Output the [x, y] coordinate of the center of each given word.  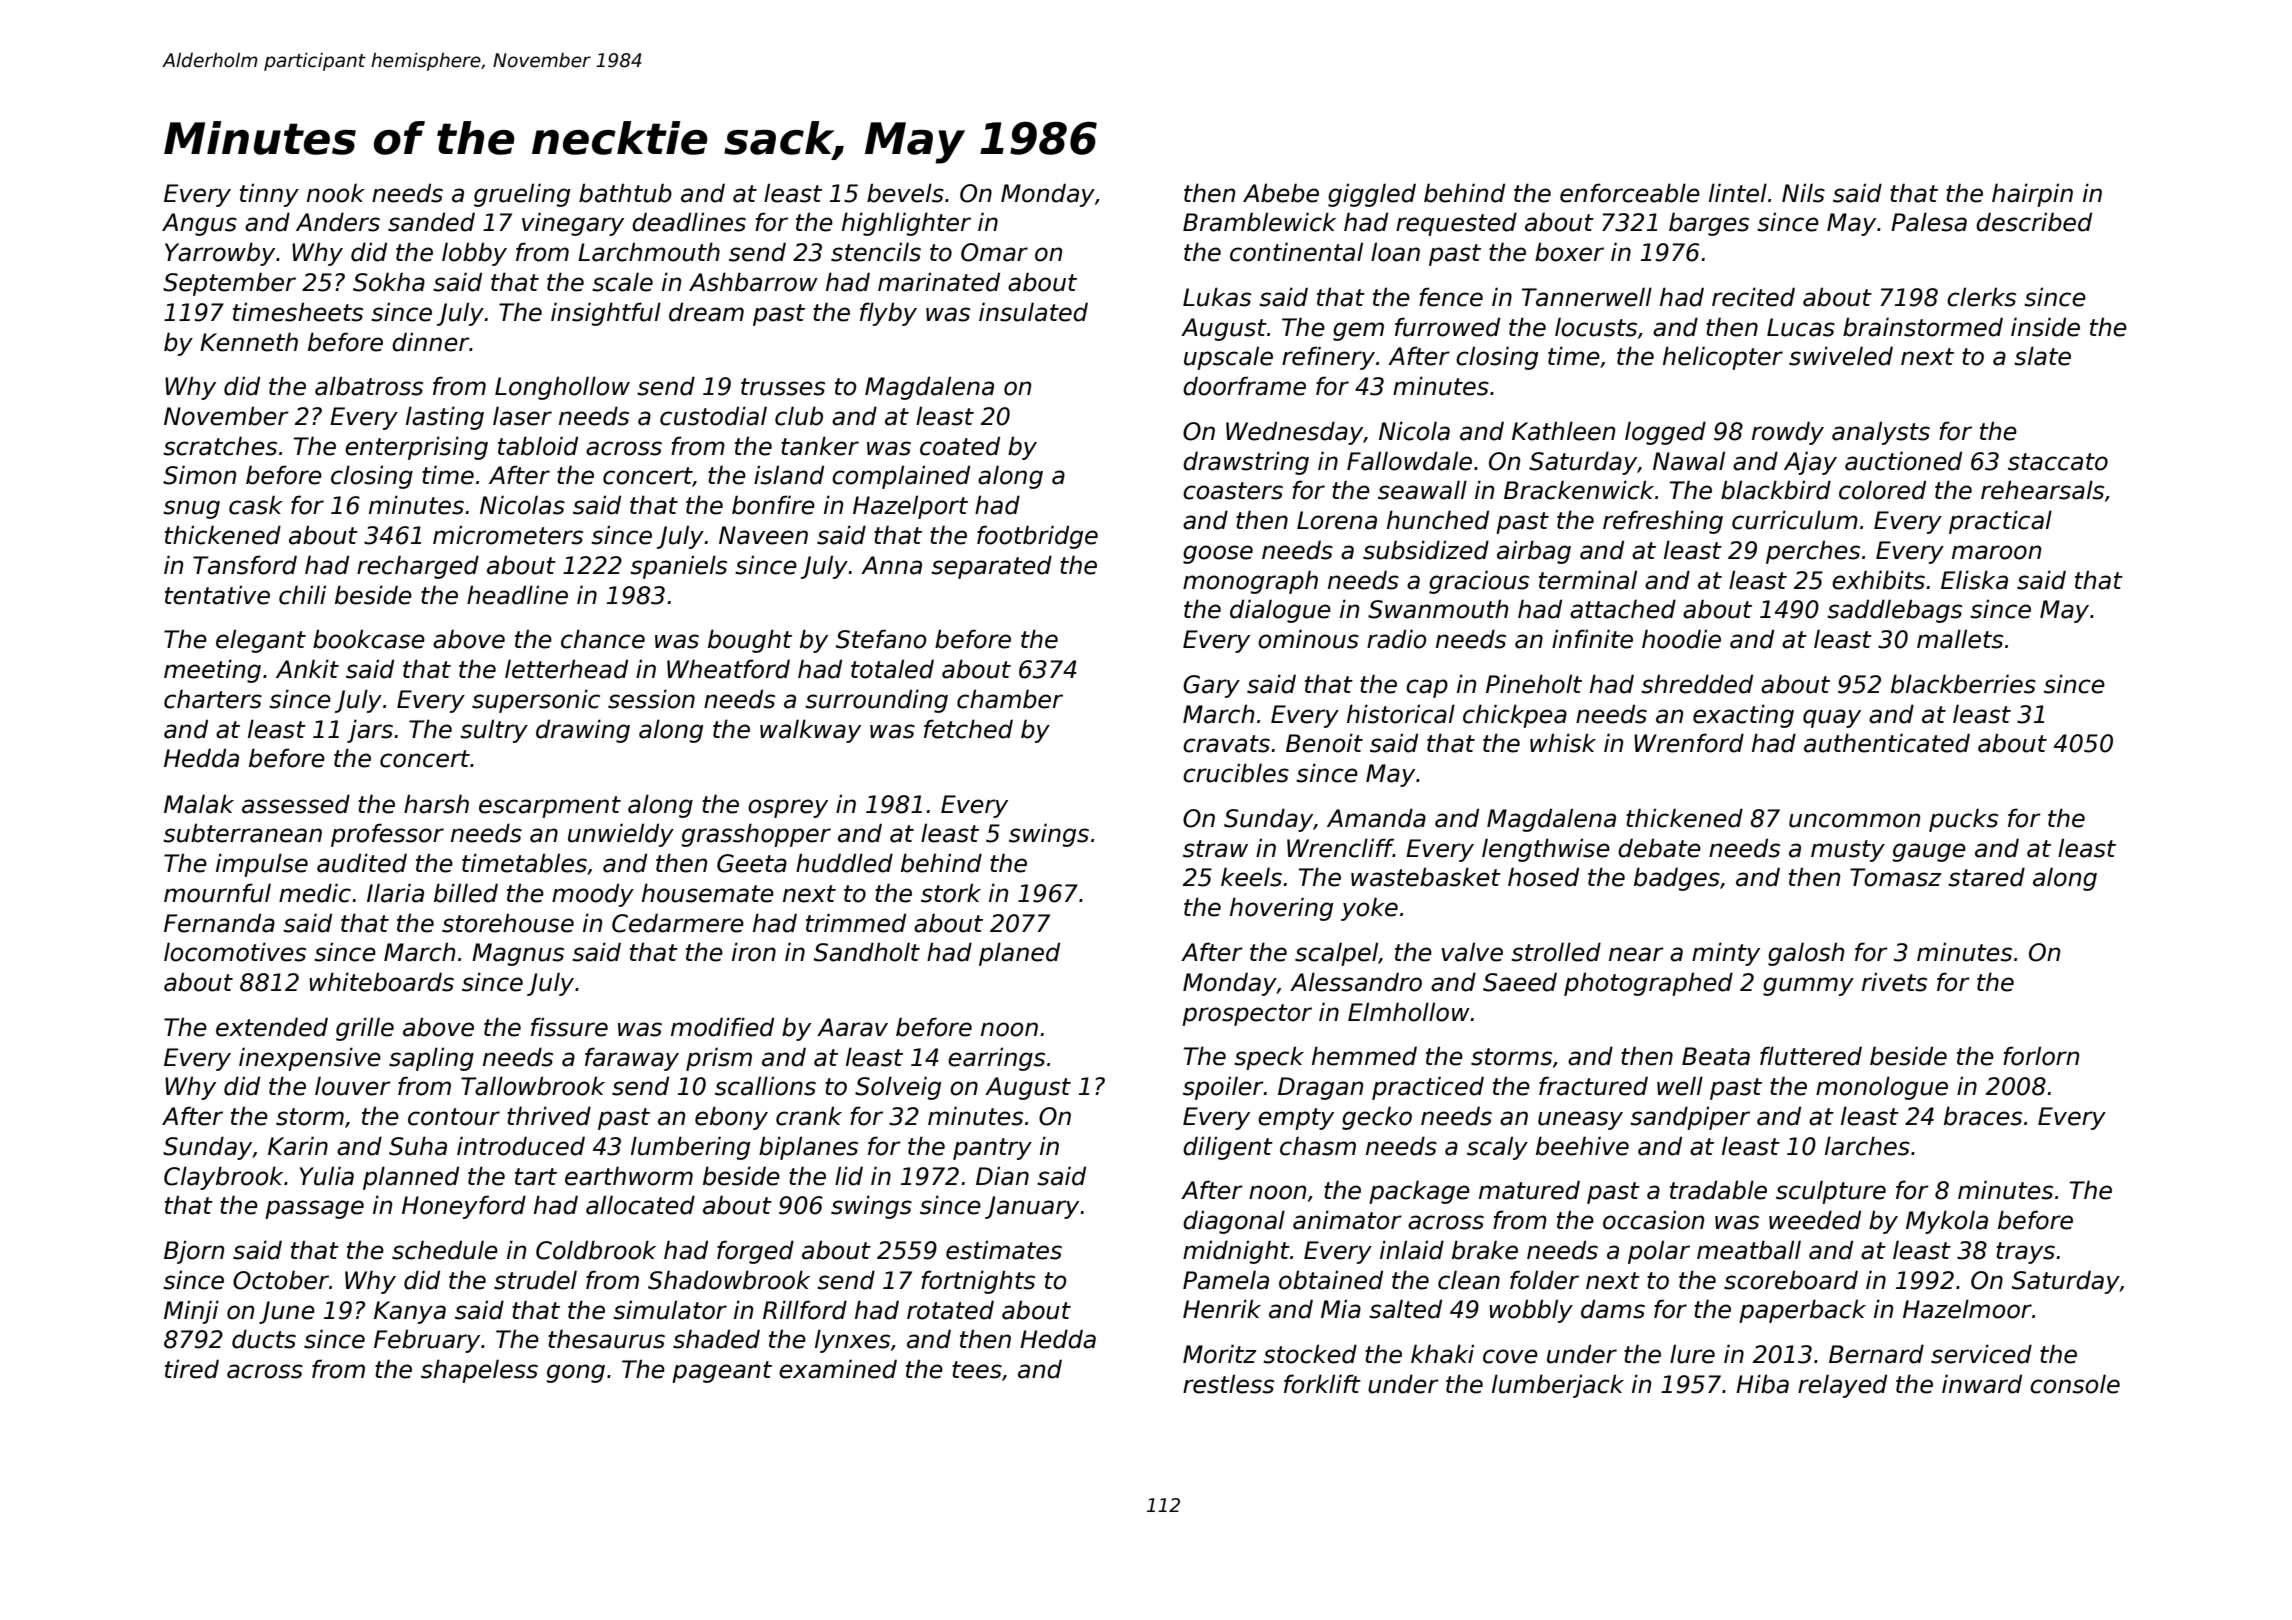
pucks [1963, 820]
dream [706, 312]
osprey [788, 808]
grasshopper [756, 835]
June [287, 1312]
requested [1456, 224]
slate [2042, 356]
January [1032, 1207]
